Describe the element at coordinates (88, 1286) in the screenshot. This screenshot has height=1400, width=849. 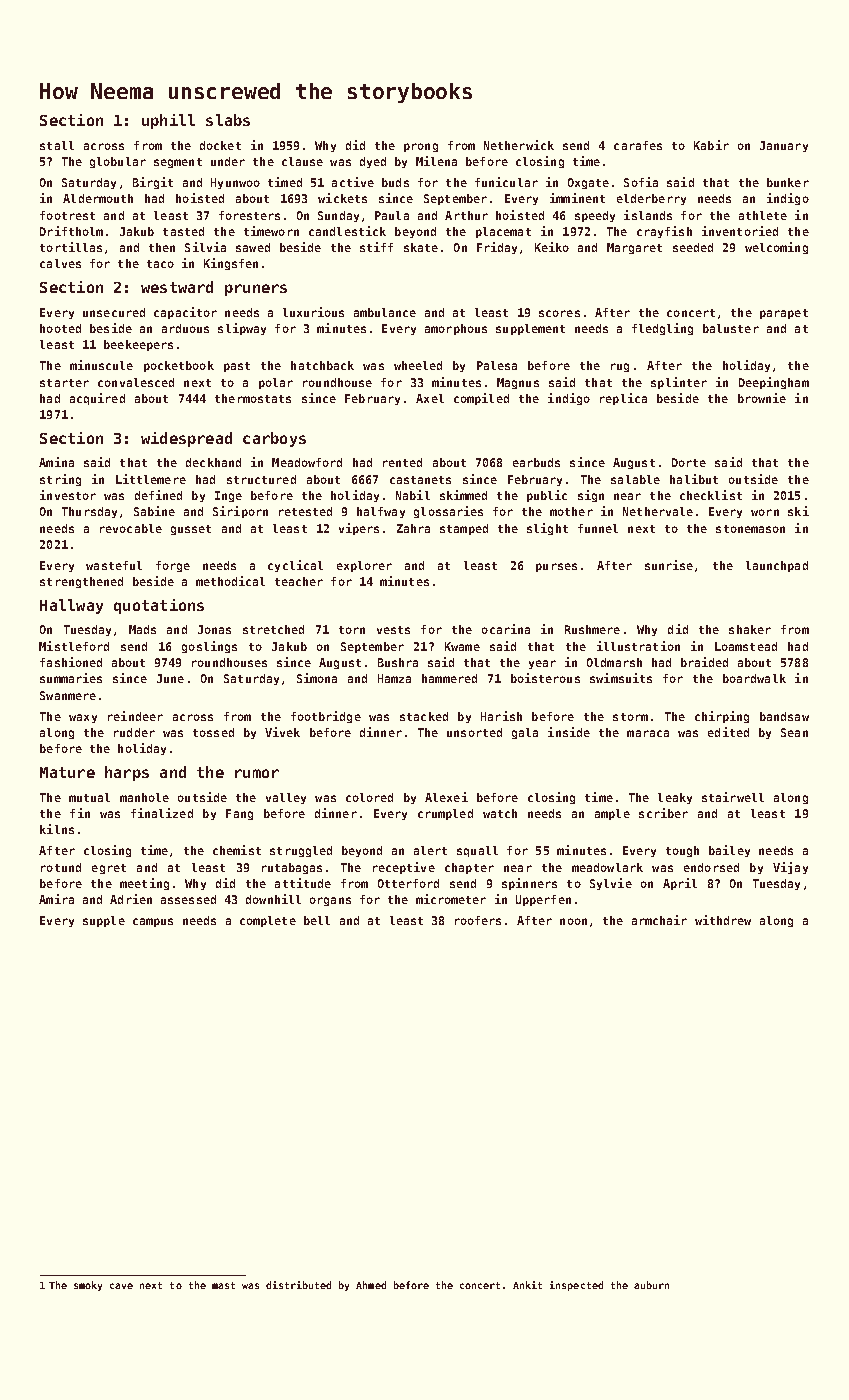
I see `smoky` at that location.
